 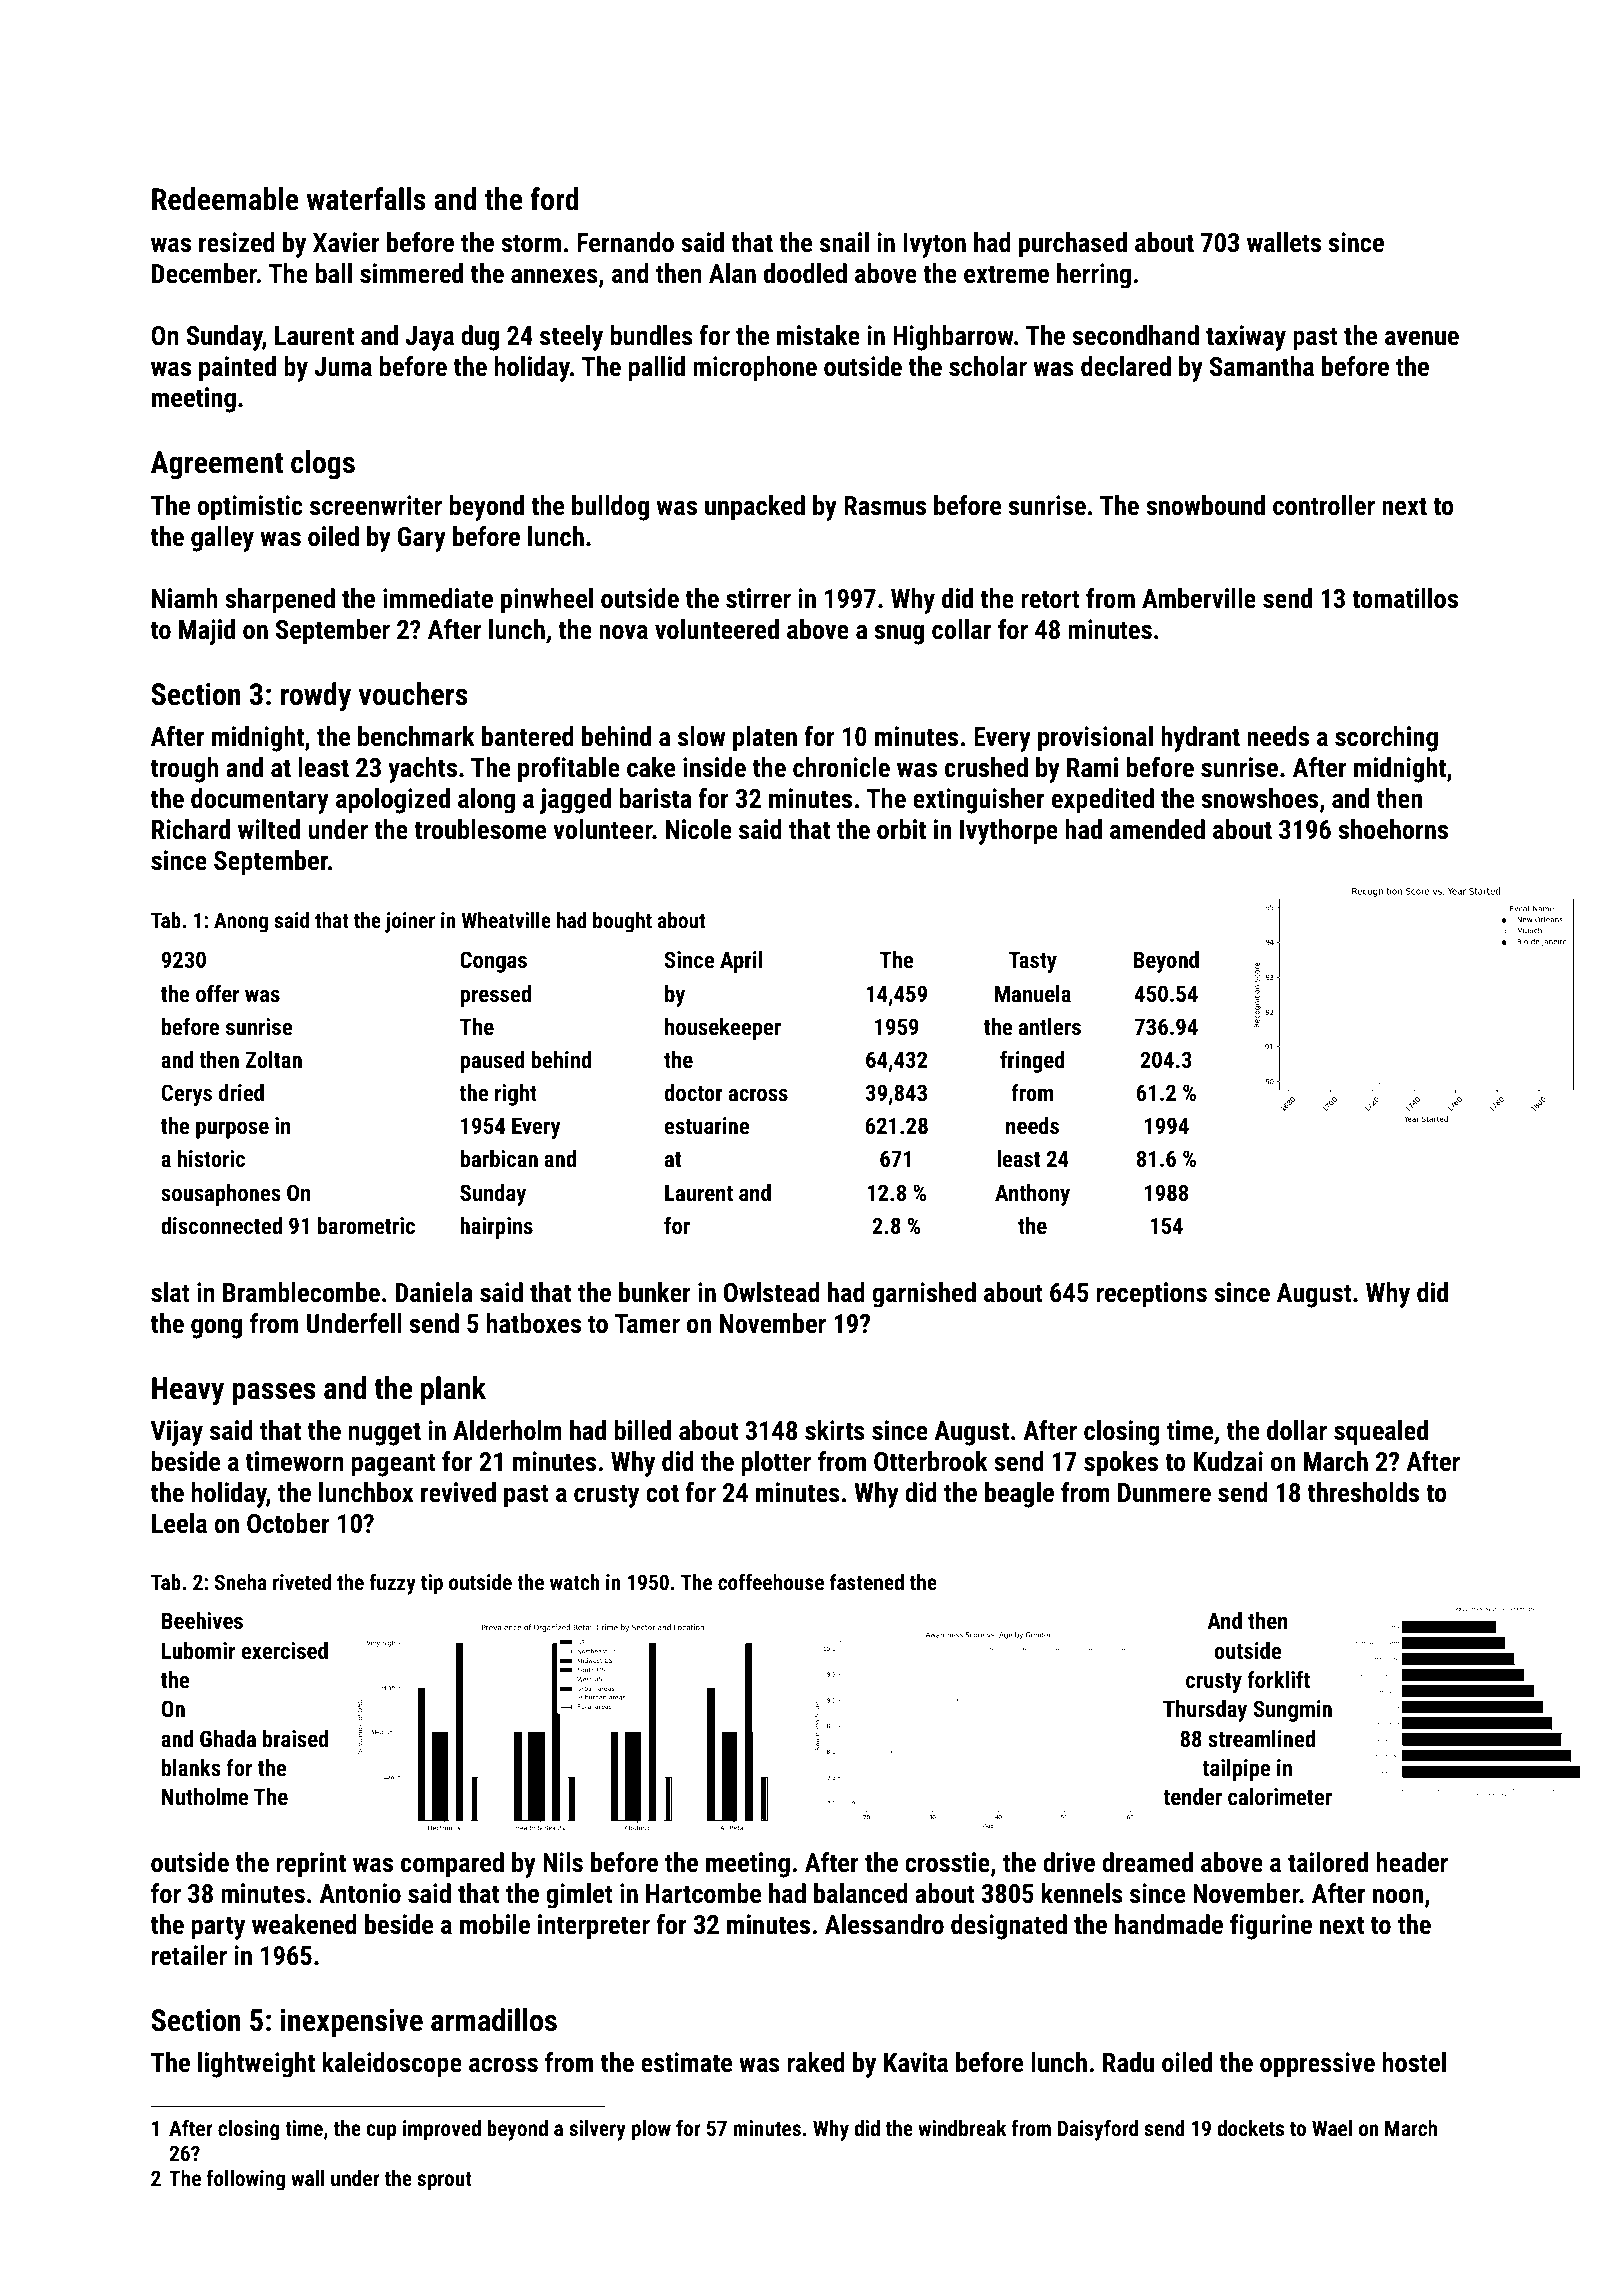 What do you see at coordinates (323, 465) in the image?
I see `clogs` at bounding box center [323, 465].
